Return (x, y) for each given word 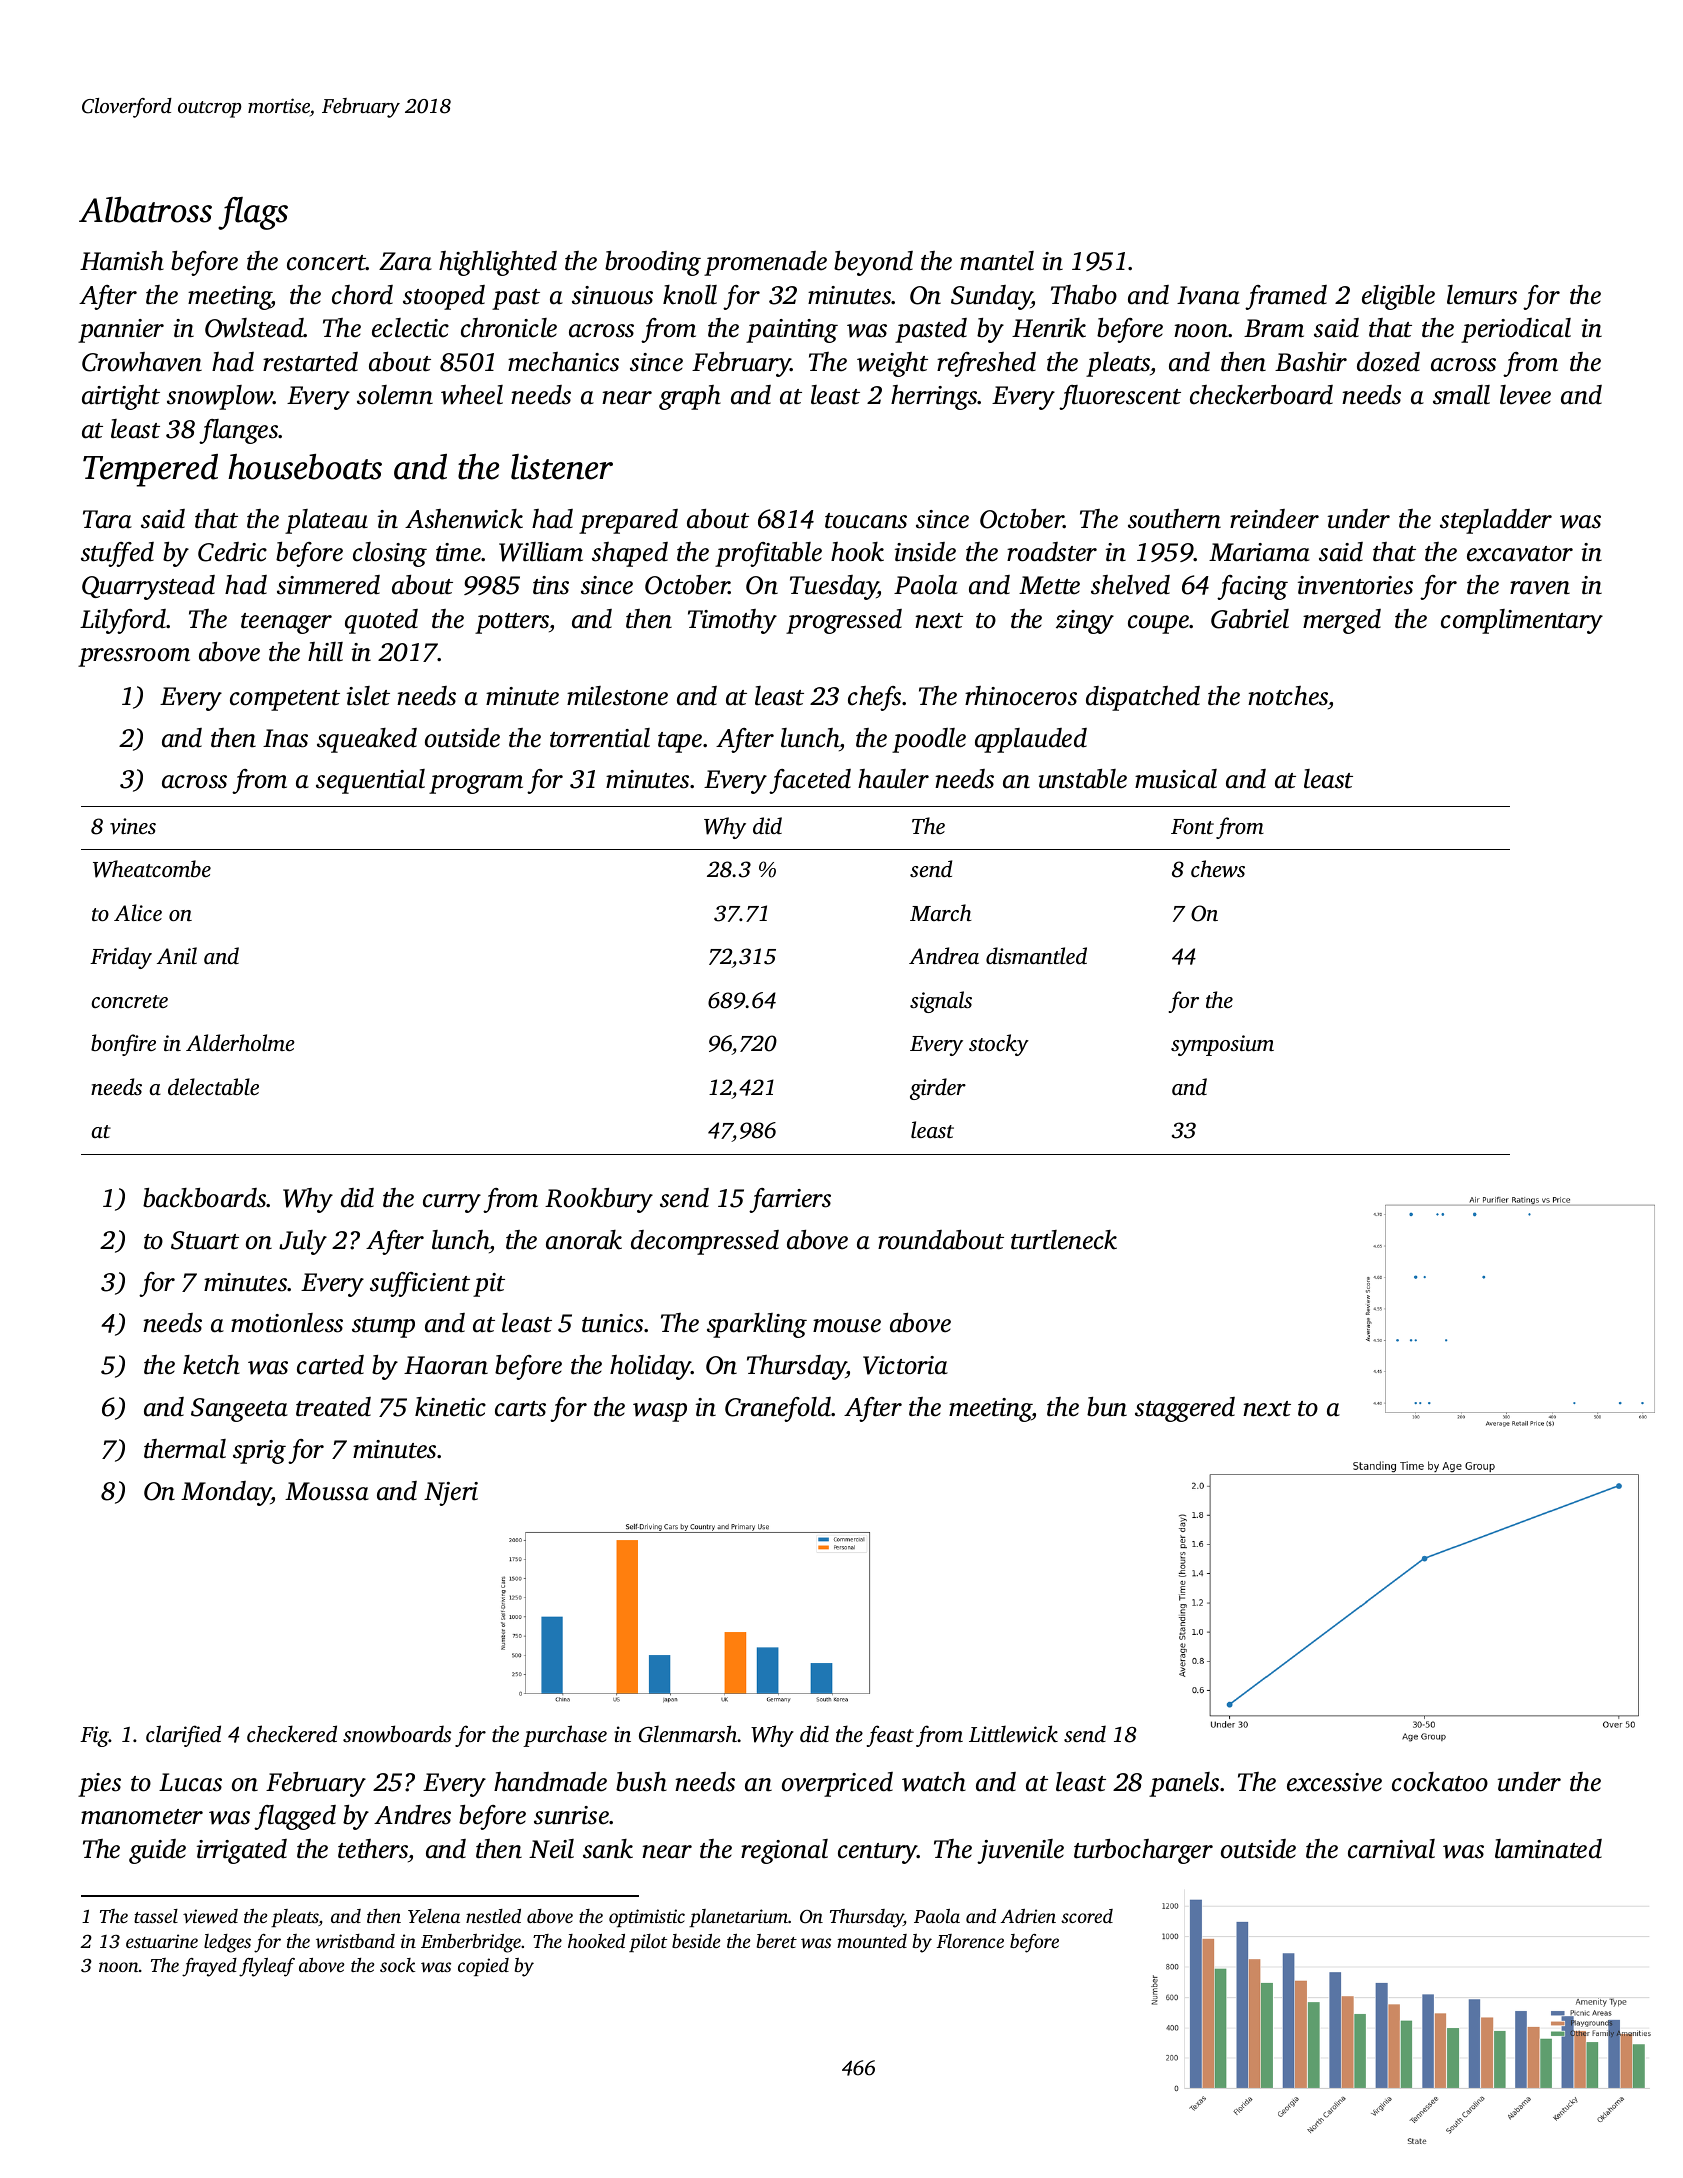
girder (938, 1089)
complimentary (1522, 621)
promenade (765, 263)
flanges (239, 431)
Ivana (1208, 295)
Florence (970, 1941)
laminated (1548, 1849)
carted (330, 1365)
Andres (412, 1815)
